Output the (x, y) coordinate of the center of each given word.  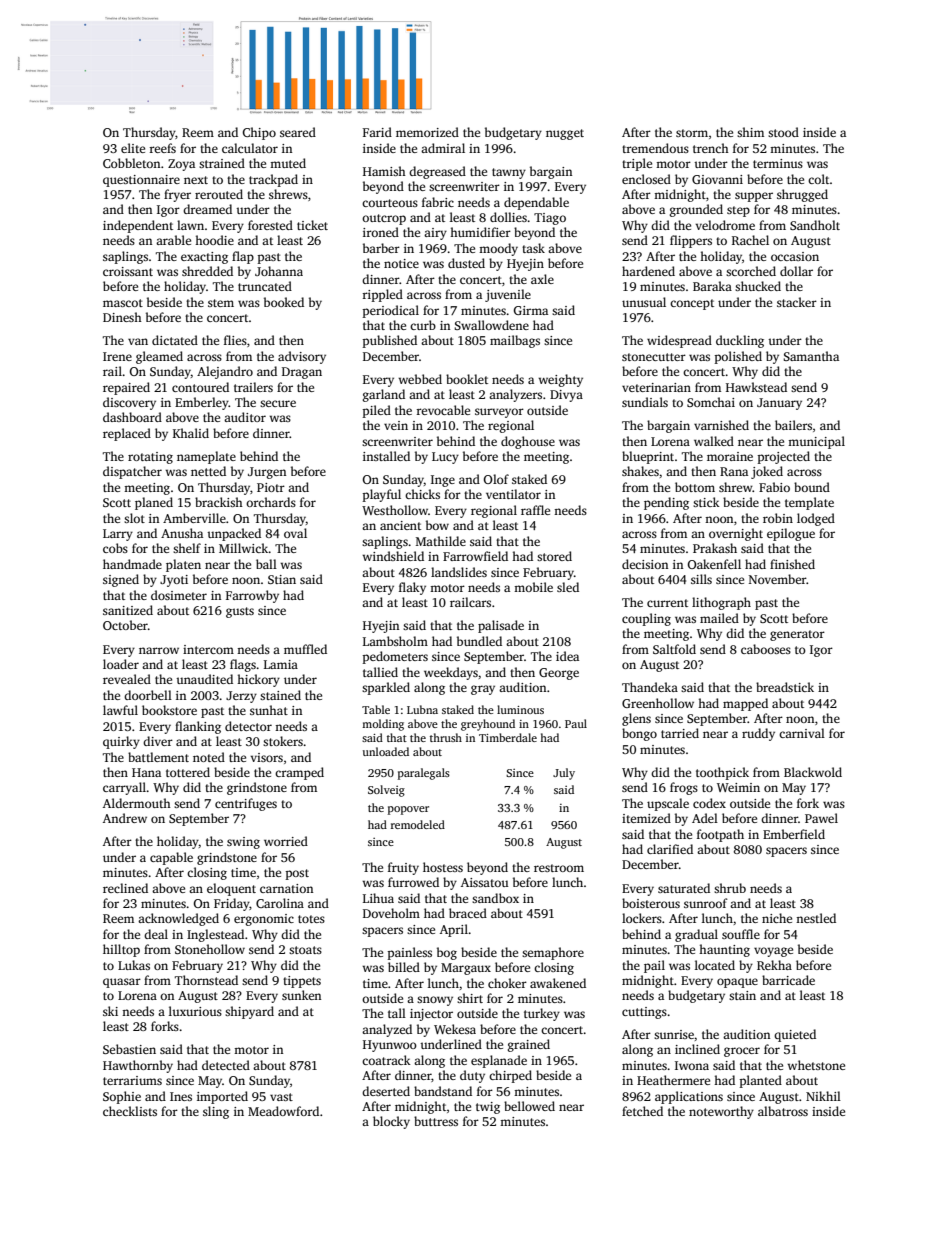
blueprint (648, 457)
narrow (159, 650)
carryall (125, 788)
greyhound (488, 725)
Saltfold (674, 649)
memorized (427, 132)
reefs (163, 148)
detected (226, 1065)
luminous (520, 709)
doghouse (528, 442)
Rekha (774, 965)
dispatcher (132, 472)
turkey (542, 1014)
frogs (684, 788)
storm (692, 133)
